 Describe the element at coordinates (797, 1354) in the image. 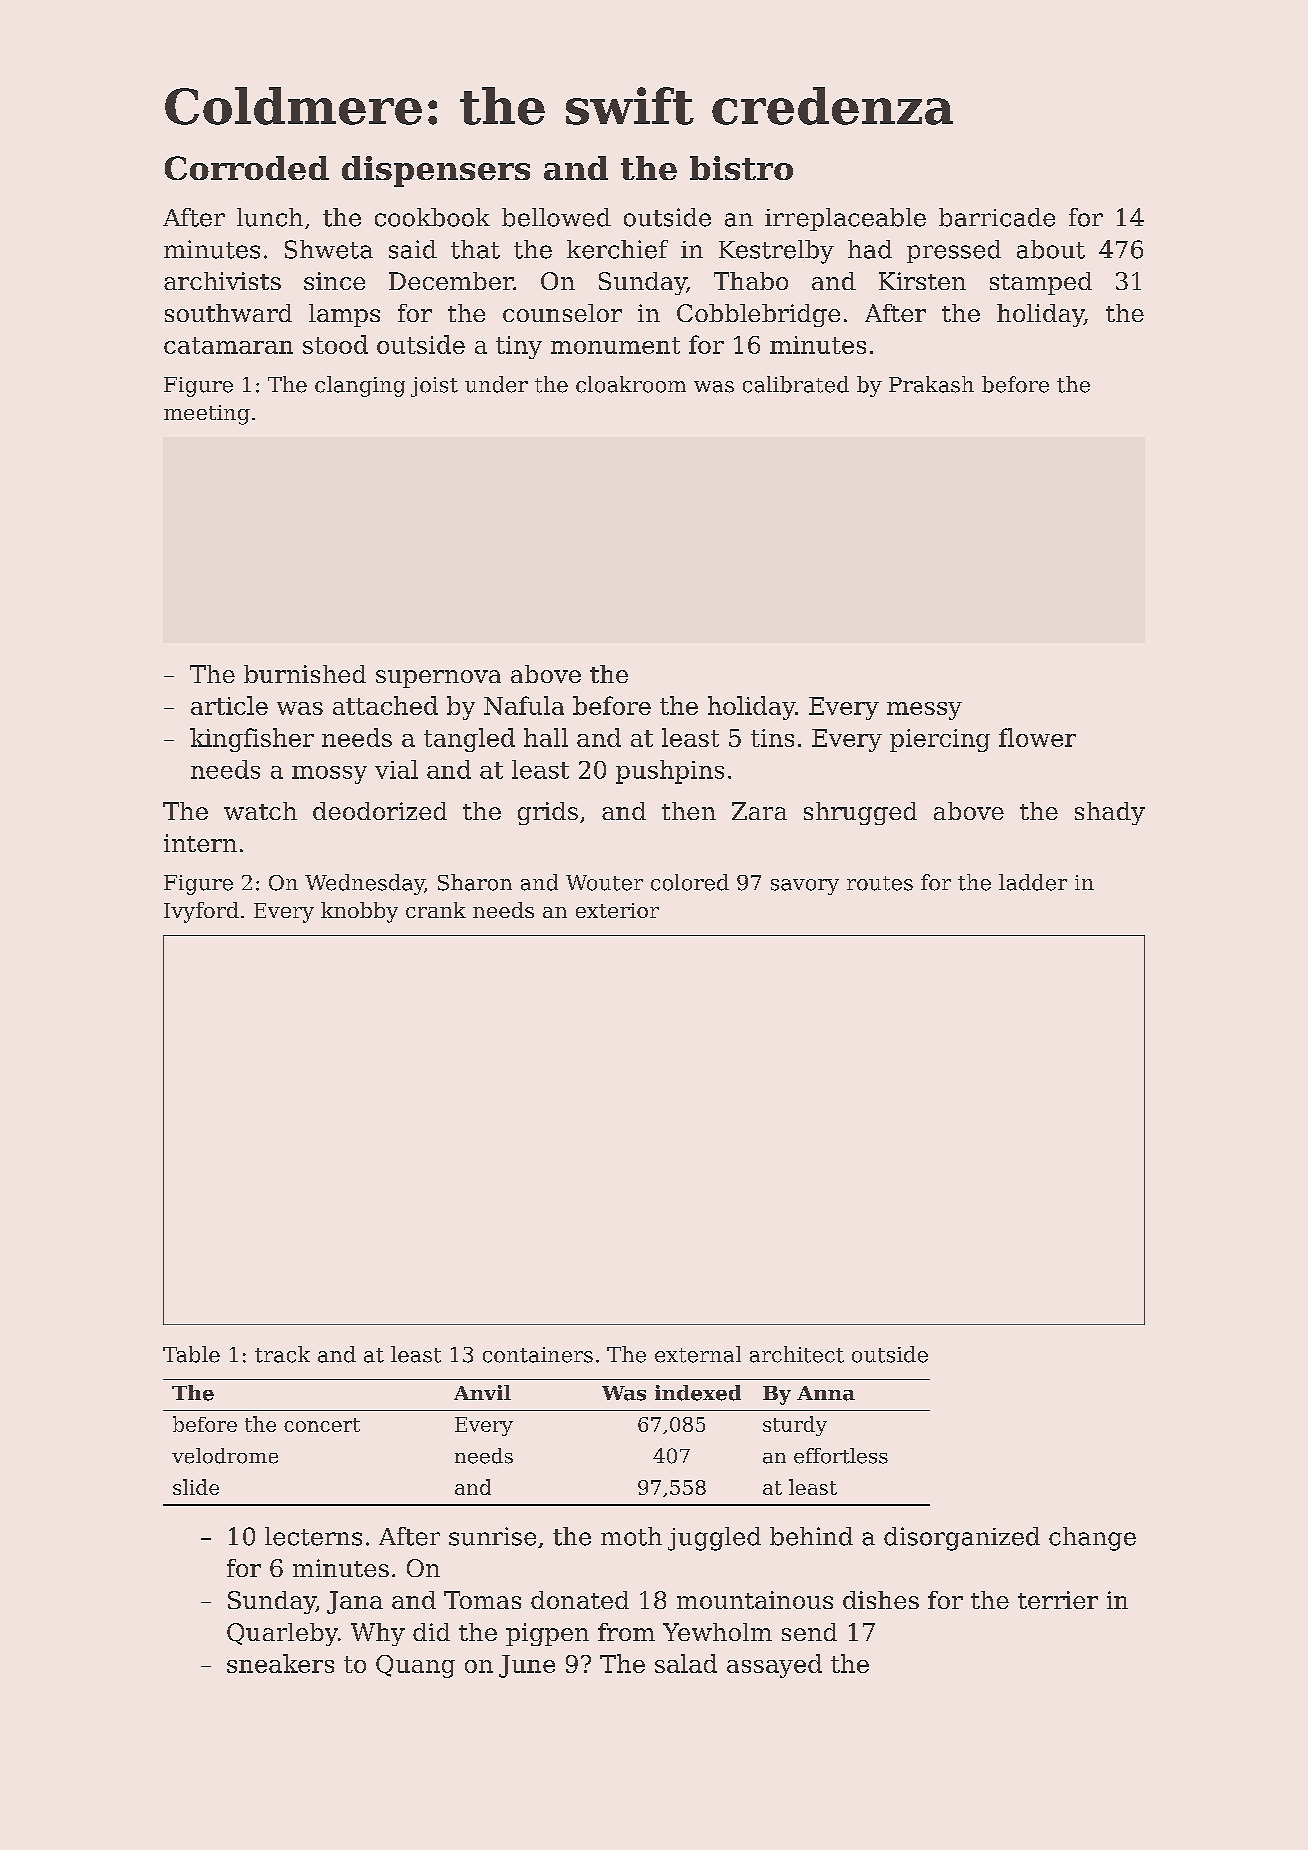

I see `architect` at that location.
